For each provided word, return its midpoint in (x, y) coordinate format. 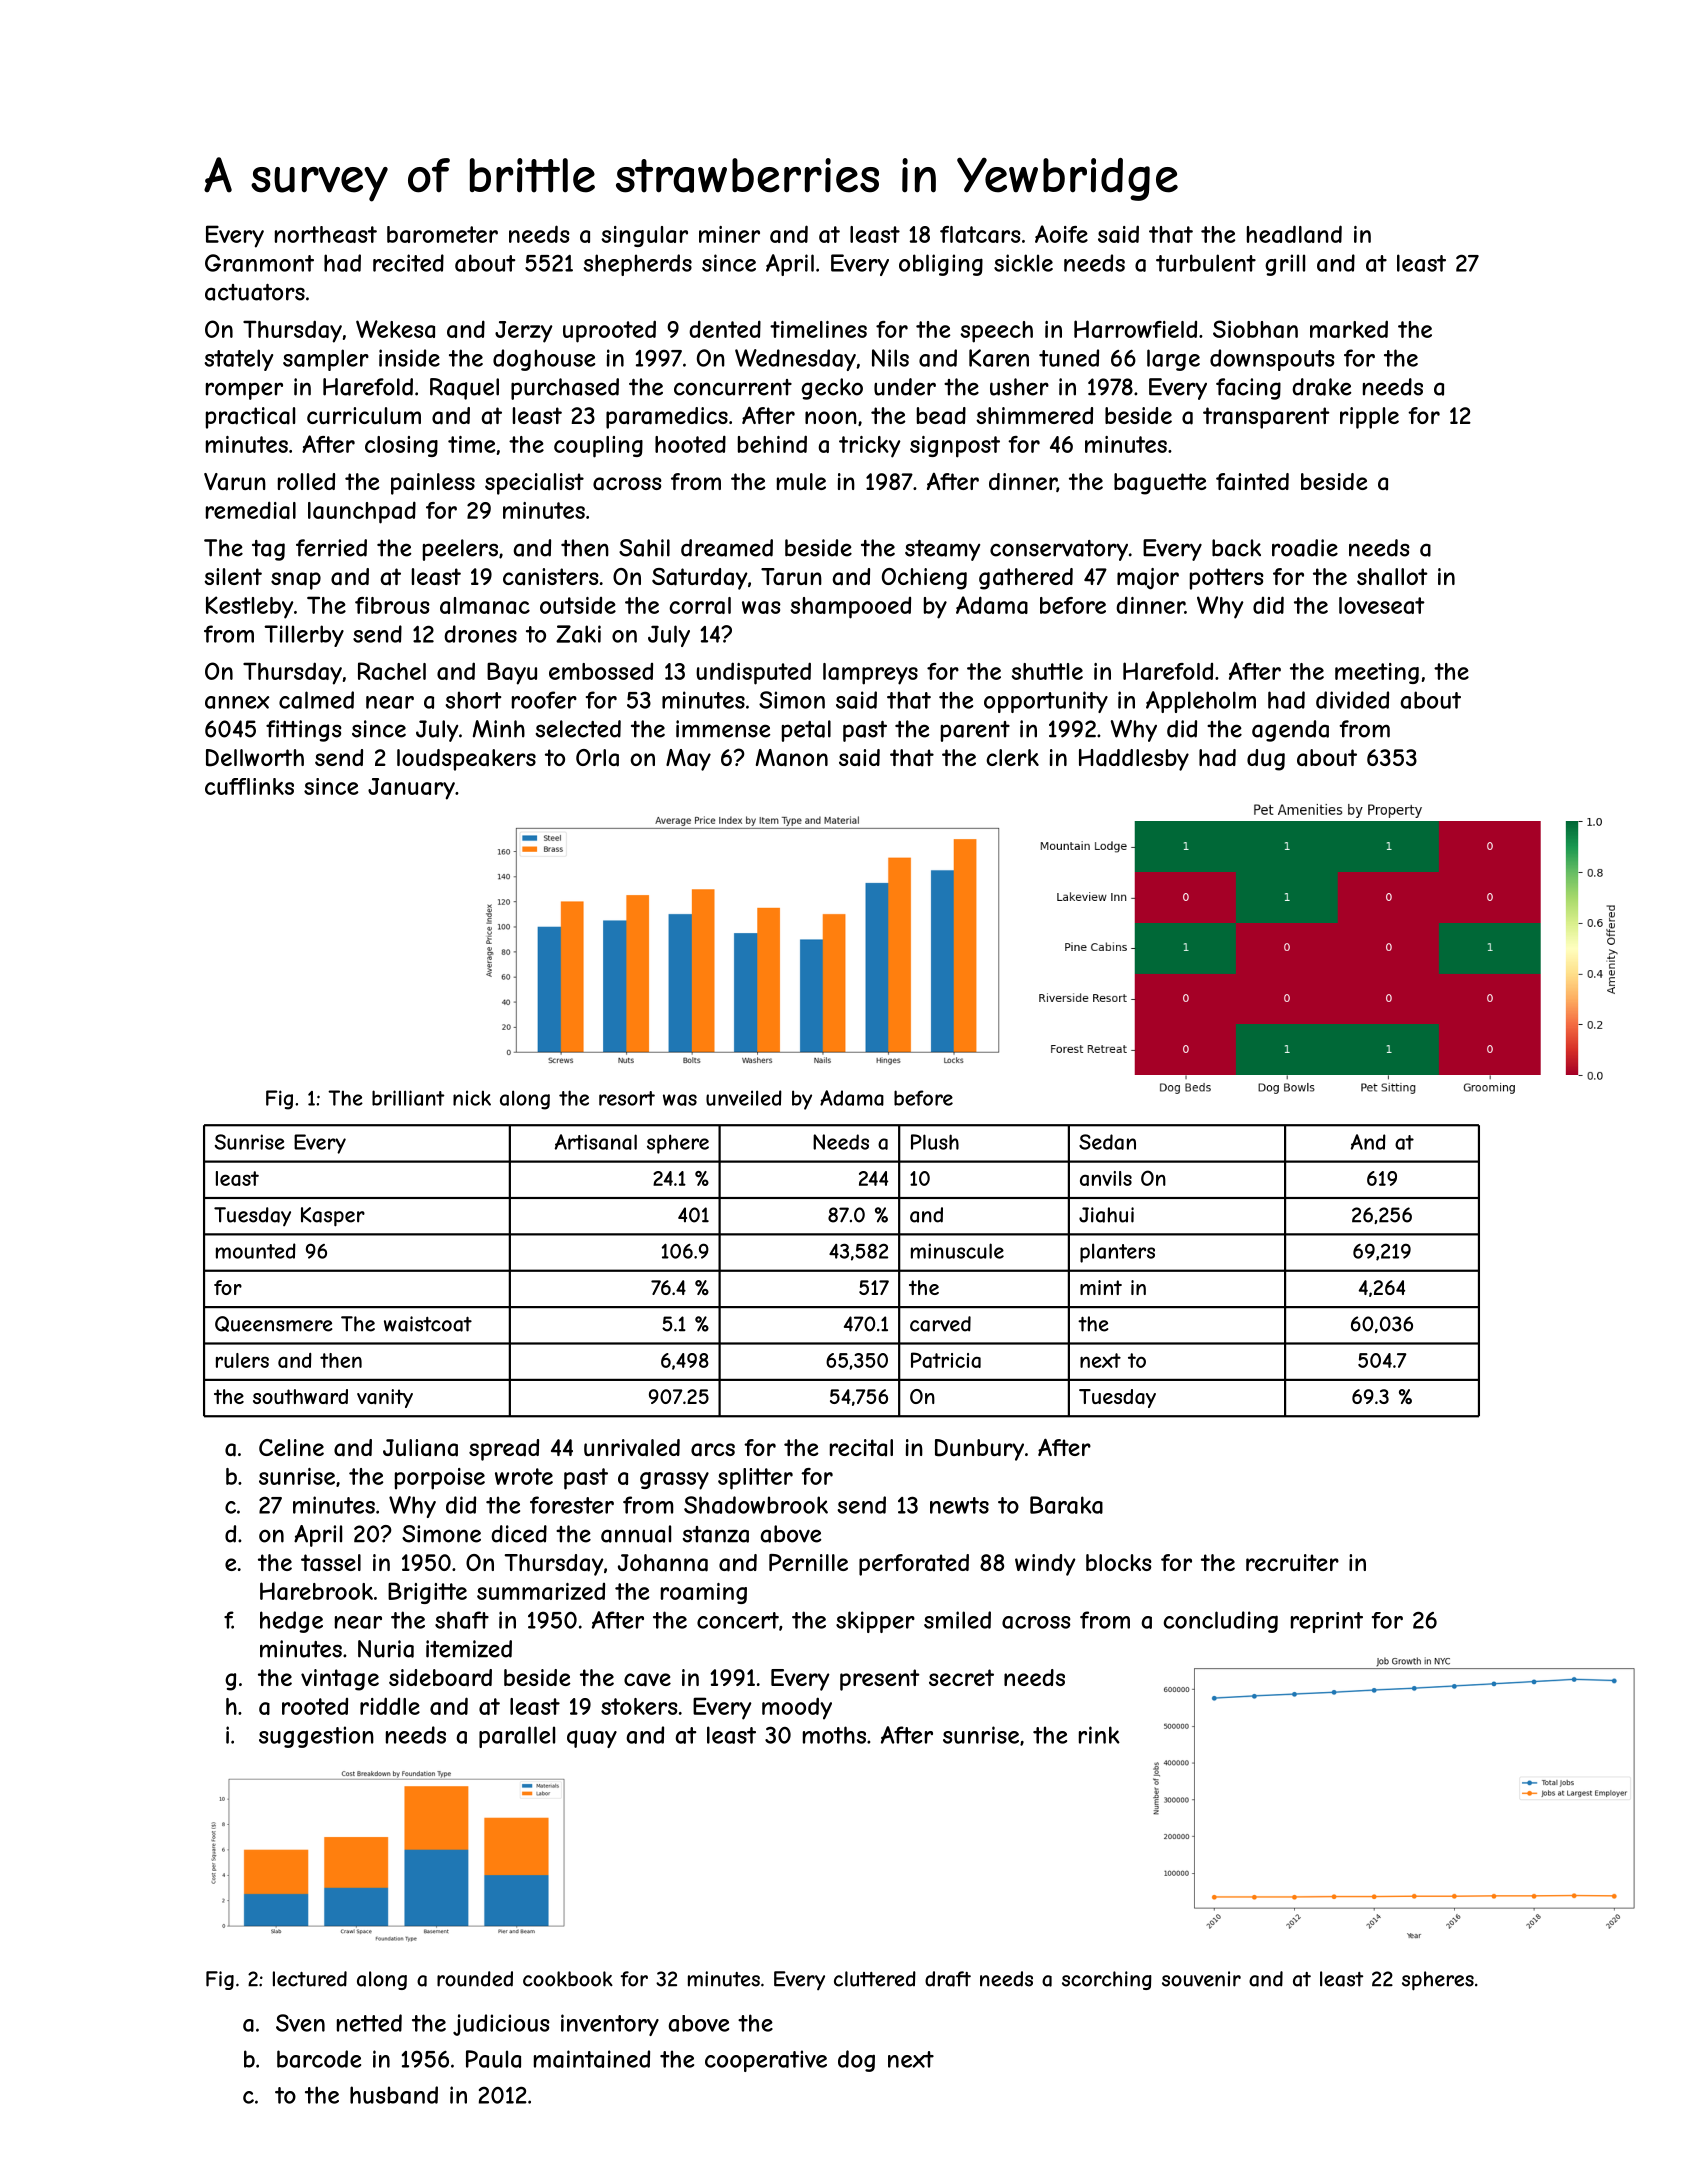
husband (394, 2095)
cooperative (766, 2061)
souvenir (1201, 1979)
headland (1294, 234)
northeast (326, 234)
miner (729, 234)
